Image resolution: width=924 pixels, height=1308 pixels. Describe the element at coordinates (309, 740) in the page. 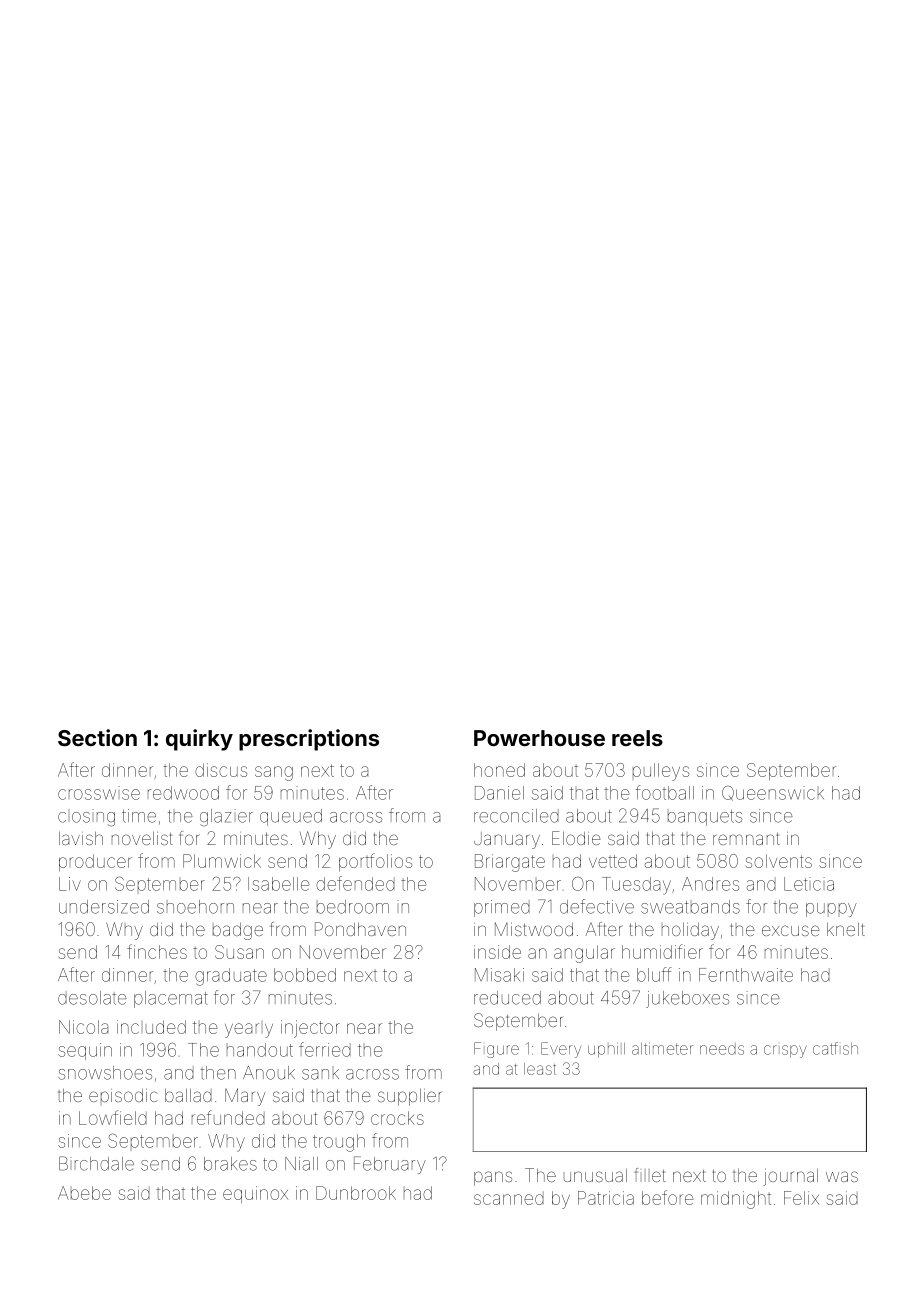

I see `prescriptions` at that location.
